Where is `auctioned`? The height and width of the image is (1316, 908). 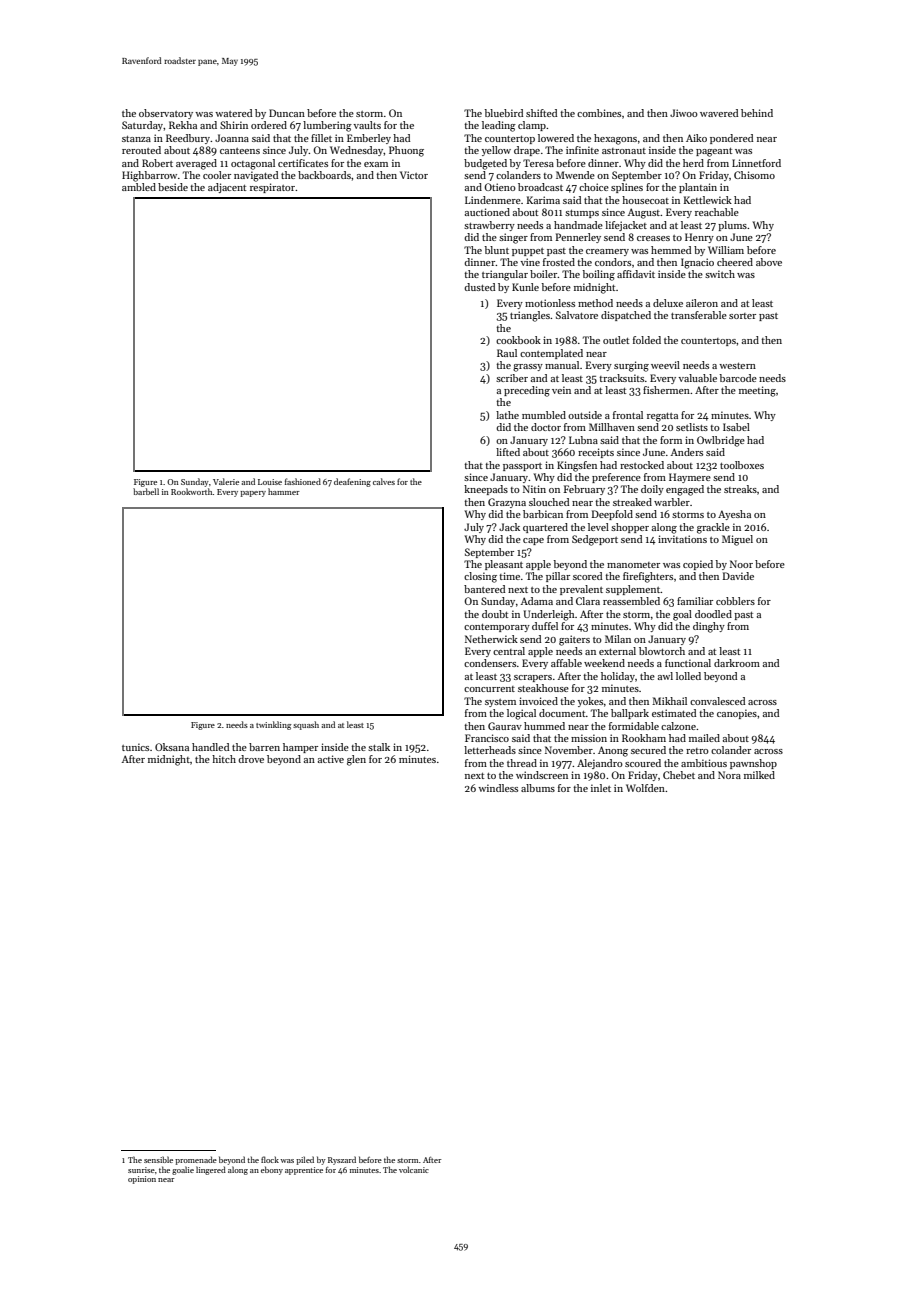 auctioned is located at coordinates (487, 212).
